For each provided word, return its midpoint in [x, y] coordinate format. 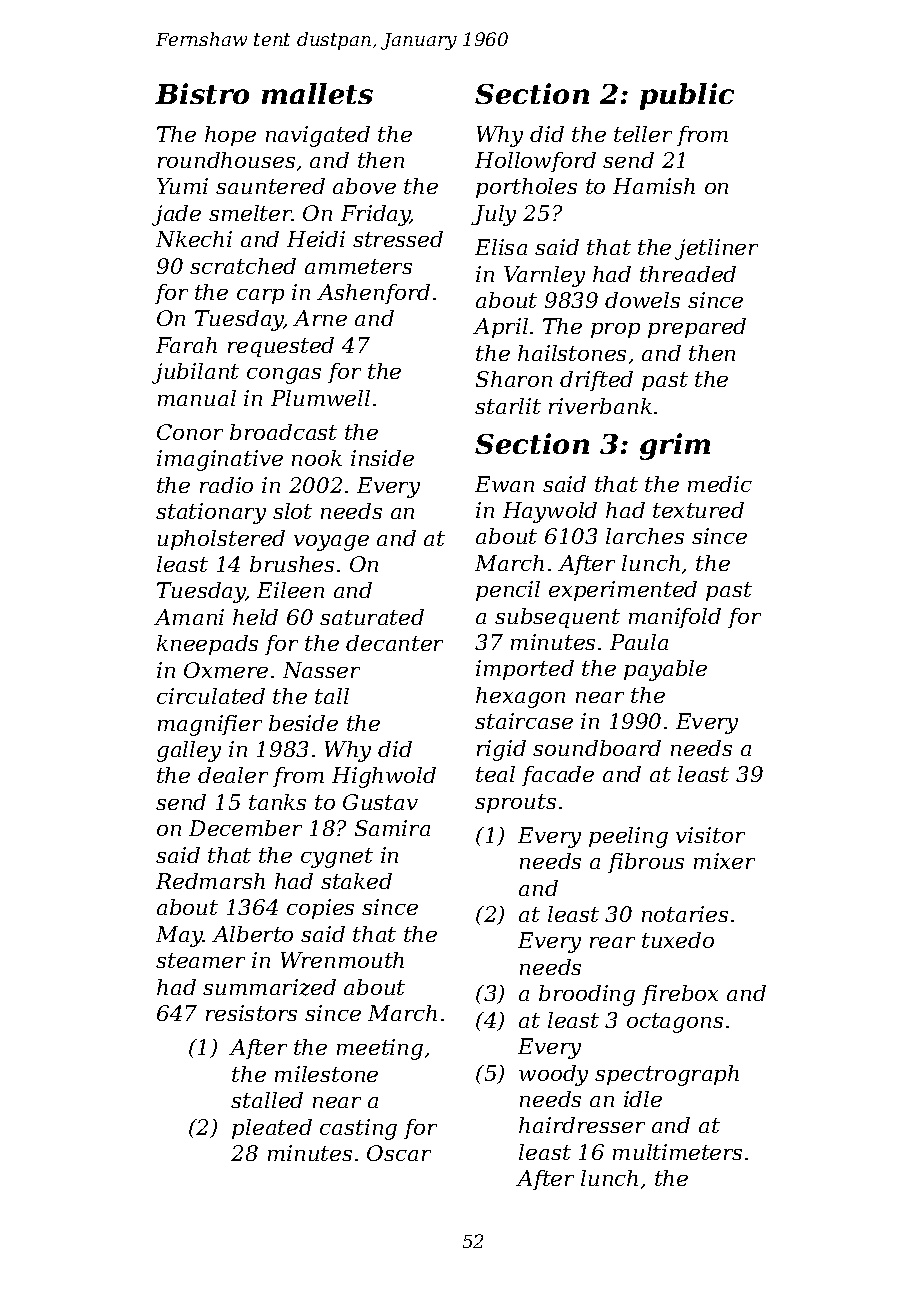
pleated [272, 1129]
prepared [697, 328]
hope [230, 136]
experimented [623, 591]
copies [320, 909]
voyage [331, 543]
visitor [710, 835]
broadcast [283, 432]
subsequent [557, 618]
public [687, 96]
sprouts [515, 803]
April [500, 328]
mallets [317, 93]
